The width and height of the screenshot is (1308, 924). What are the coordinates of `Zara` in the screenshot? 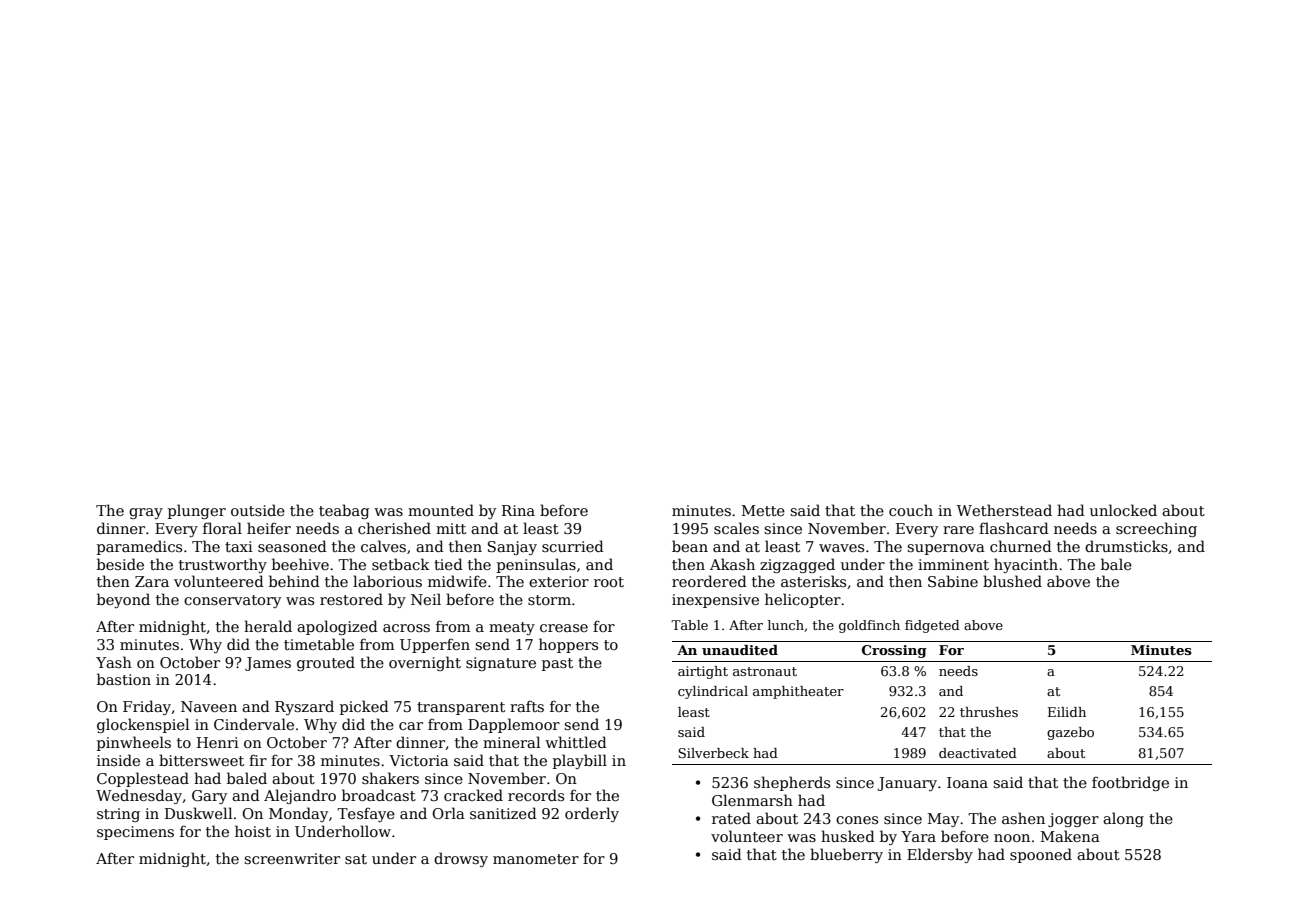 It's located at (152, 581).
